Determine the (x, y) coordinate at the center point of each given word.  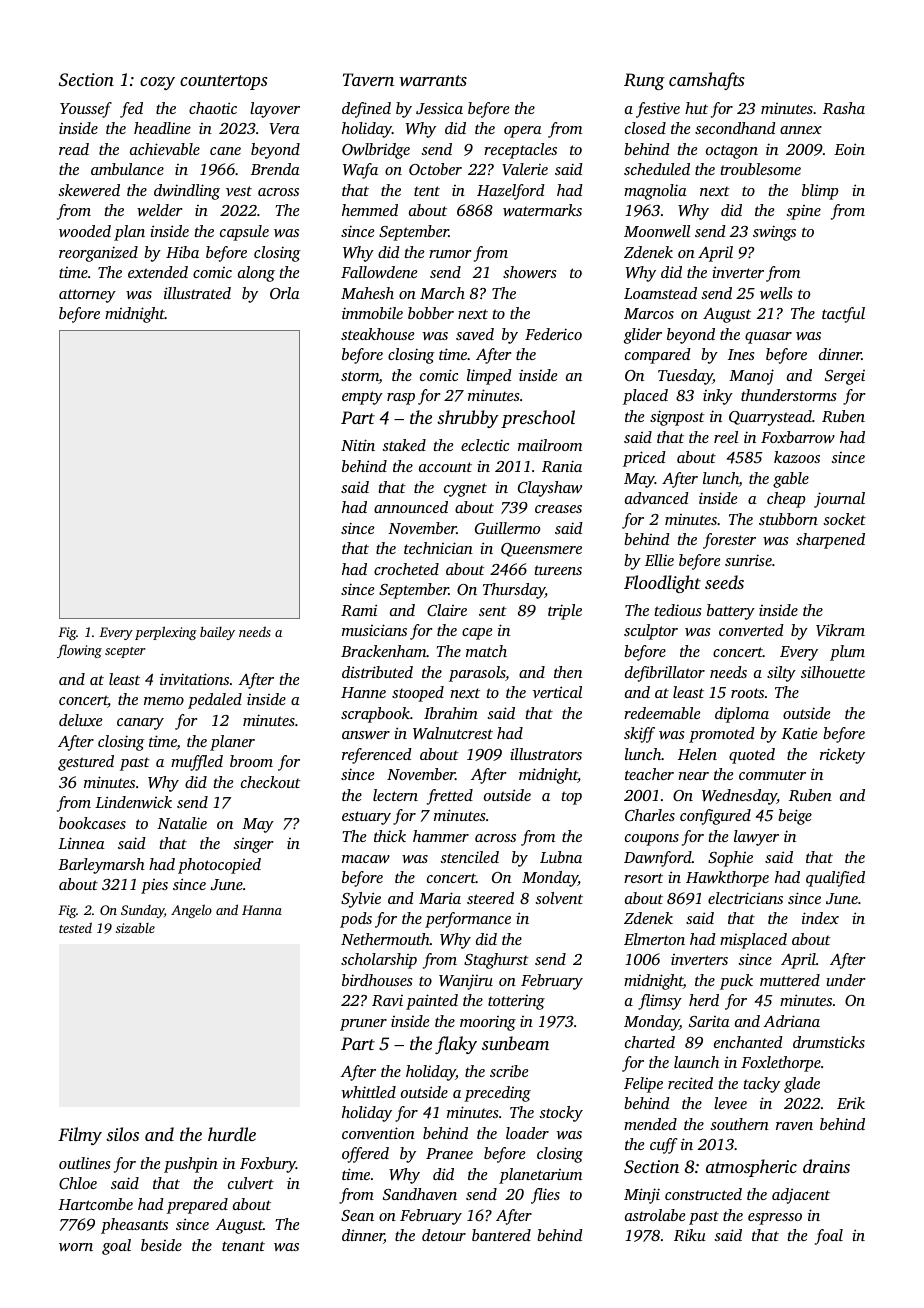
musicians (374, 630)
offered (365, 1155)
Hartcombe (95, 1204)
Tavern (368, 79)
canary (140, 724)
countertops (223, 82)
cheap (786, 500)
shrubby (467, 419)
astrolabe (655, 1215)
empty (362, 398)
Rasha (844, 108)
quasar (768, 338)
